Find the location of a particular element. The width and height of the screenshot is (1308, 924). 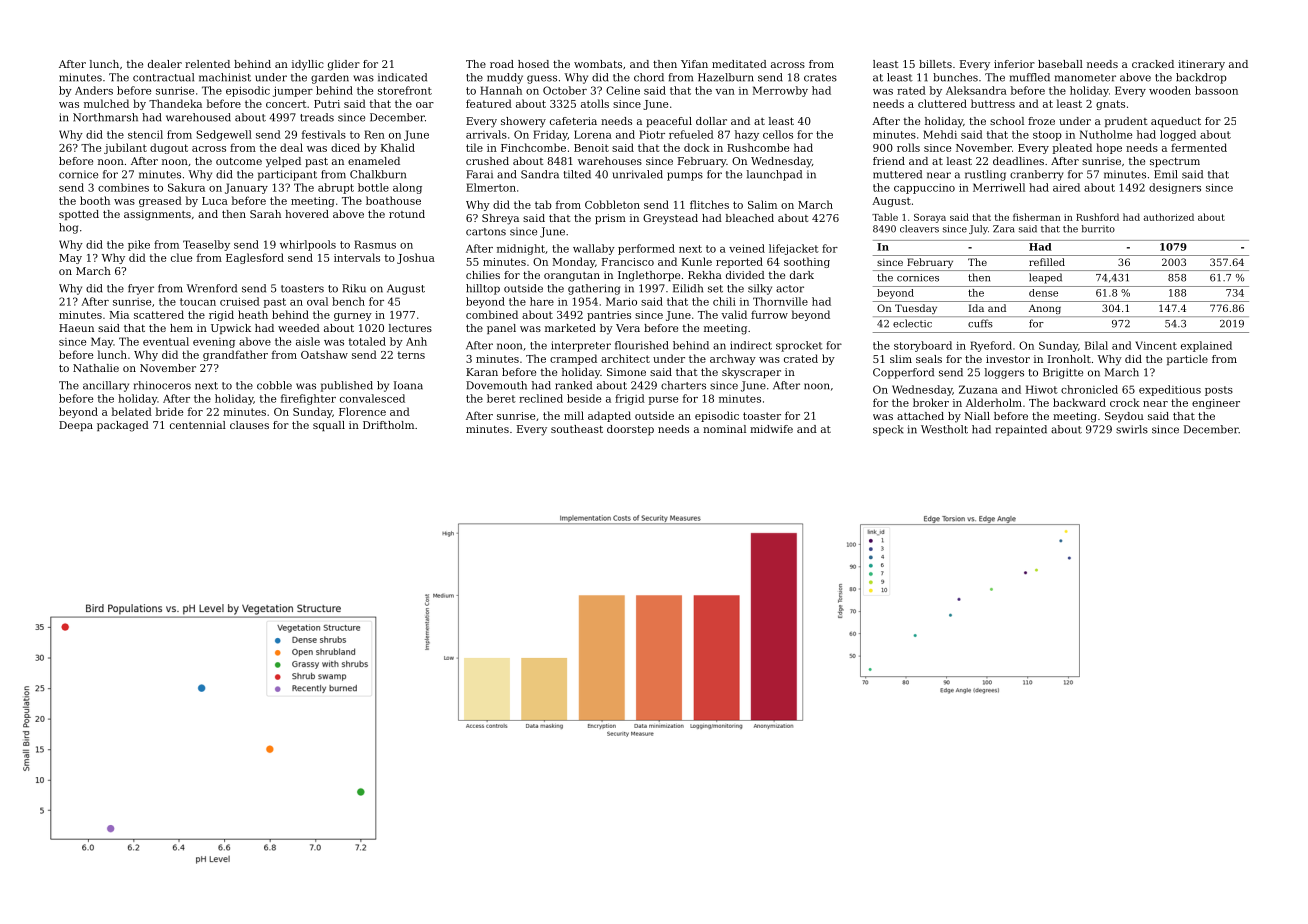

purse is located at coordinates (663, 401).
